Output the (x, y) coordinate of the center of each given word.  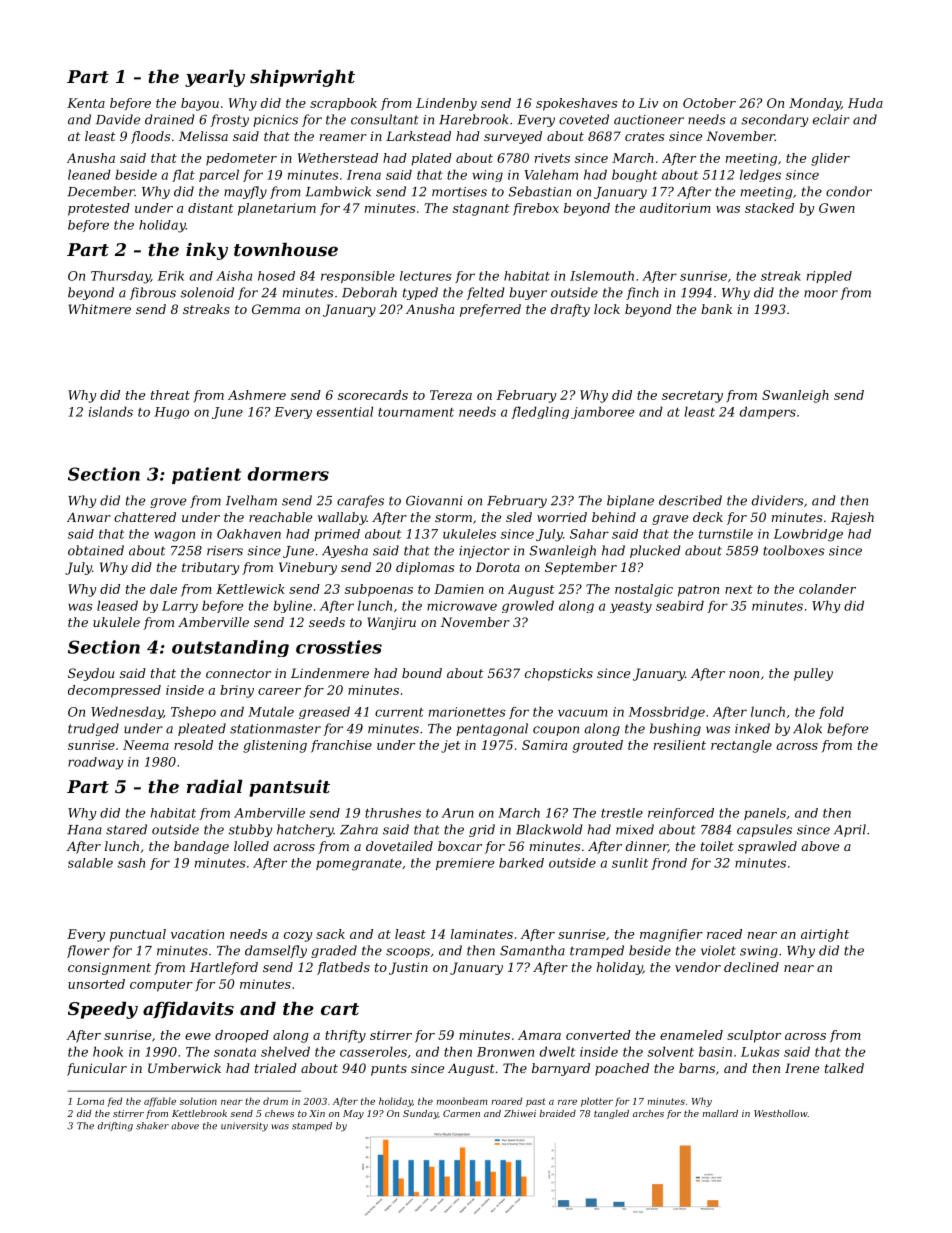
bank (716, 309)
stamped (312, 1126)
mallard (720, 1113)
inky (207, 251)
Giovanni (434, 501)
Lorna (90, 1101)
